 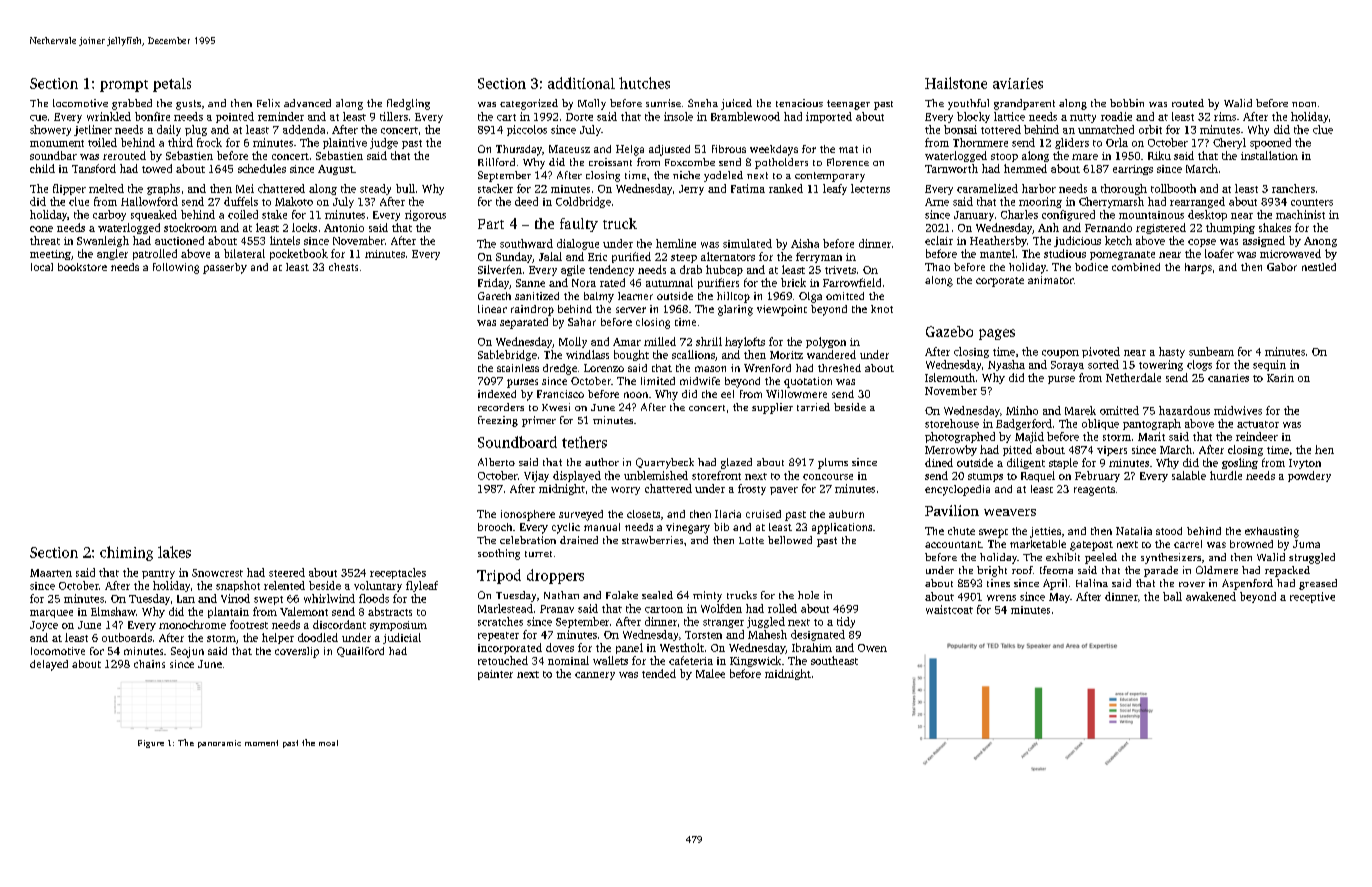 What do you see at coordinates (1101, 352) in the page?
I see `pivoted` at bounding box center [1101, 352].
